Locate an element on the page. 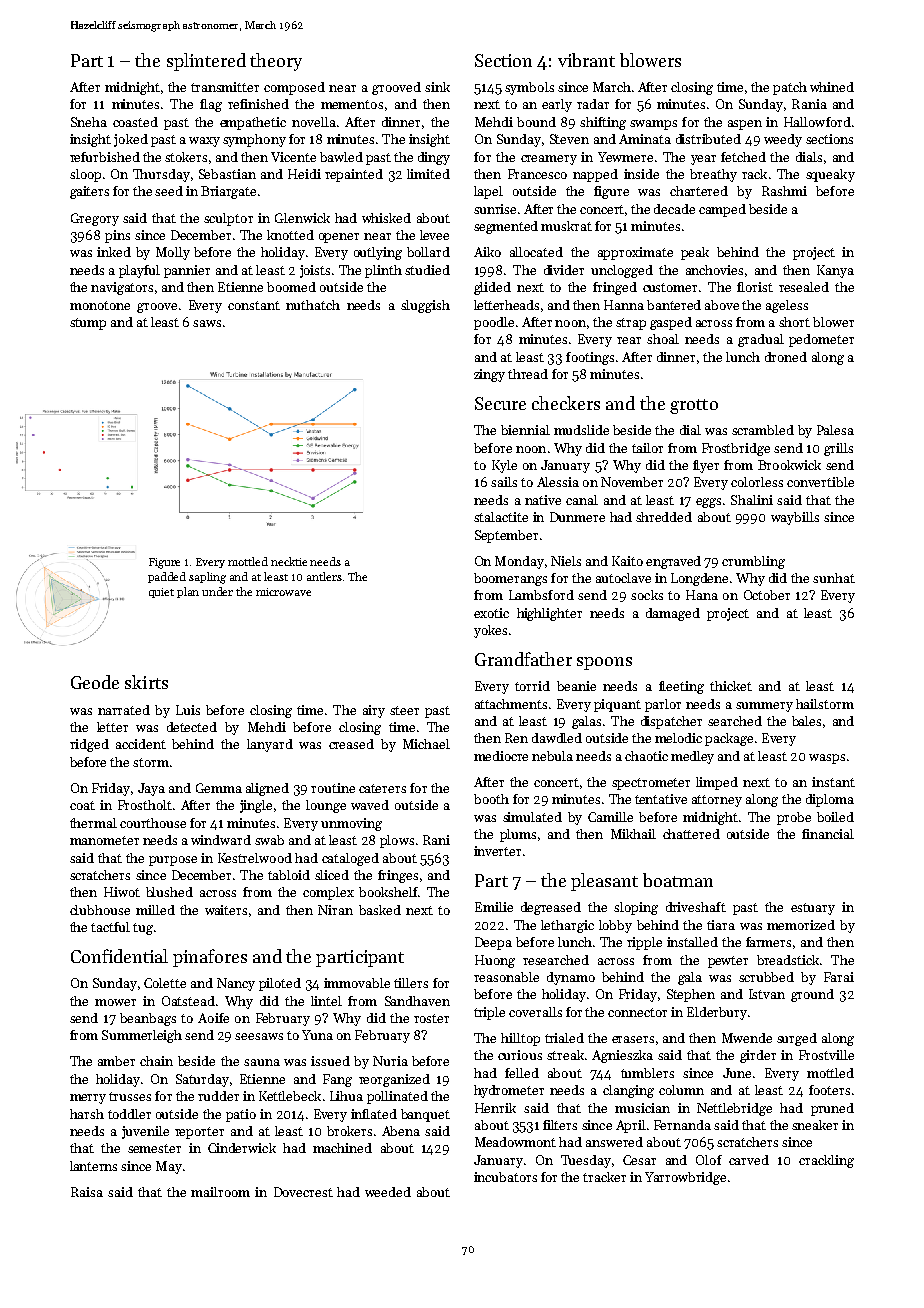 This document has width=924, height=1308. coasted is located at coordinates (135, 122).
